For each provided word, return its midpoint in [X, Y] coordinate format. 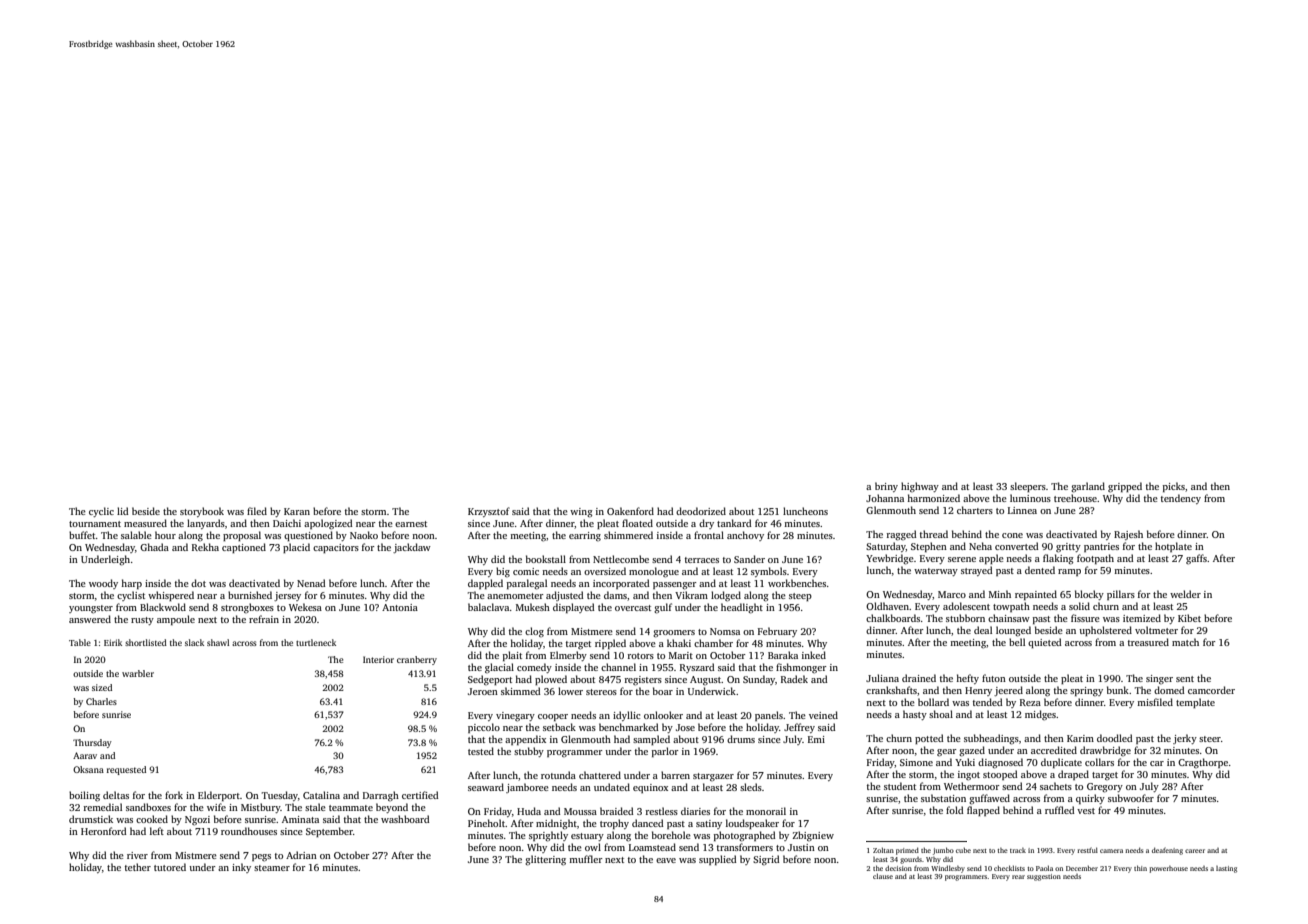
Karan [297, 511]
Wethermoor [972, 786]
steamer [272, 868]
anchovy [745, 536]
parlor [665, 752]
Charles [101, 701]
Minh [1000, 594]
